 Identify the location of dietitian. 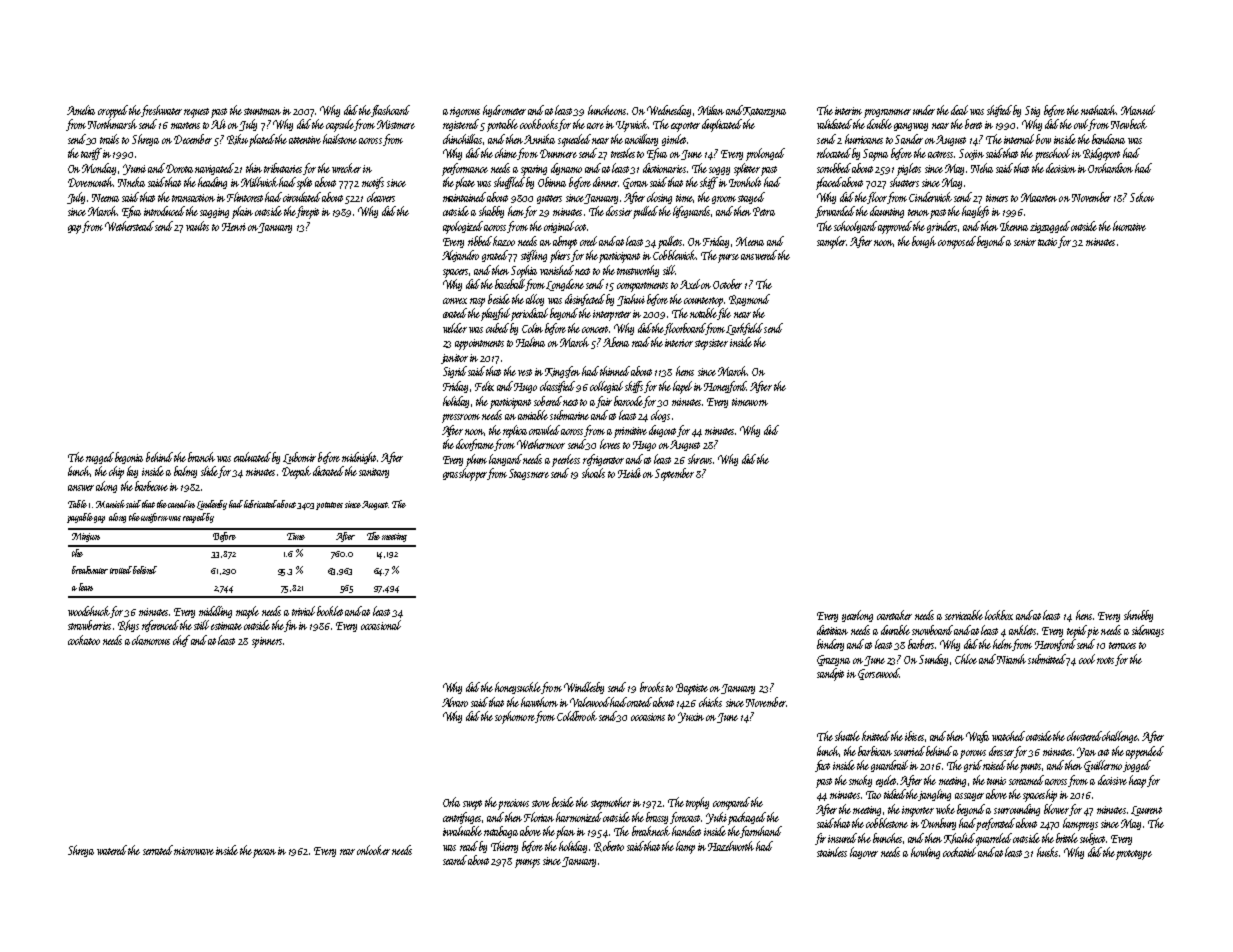
(832, 630).
